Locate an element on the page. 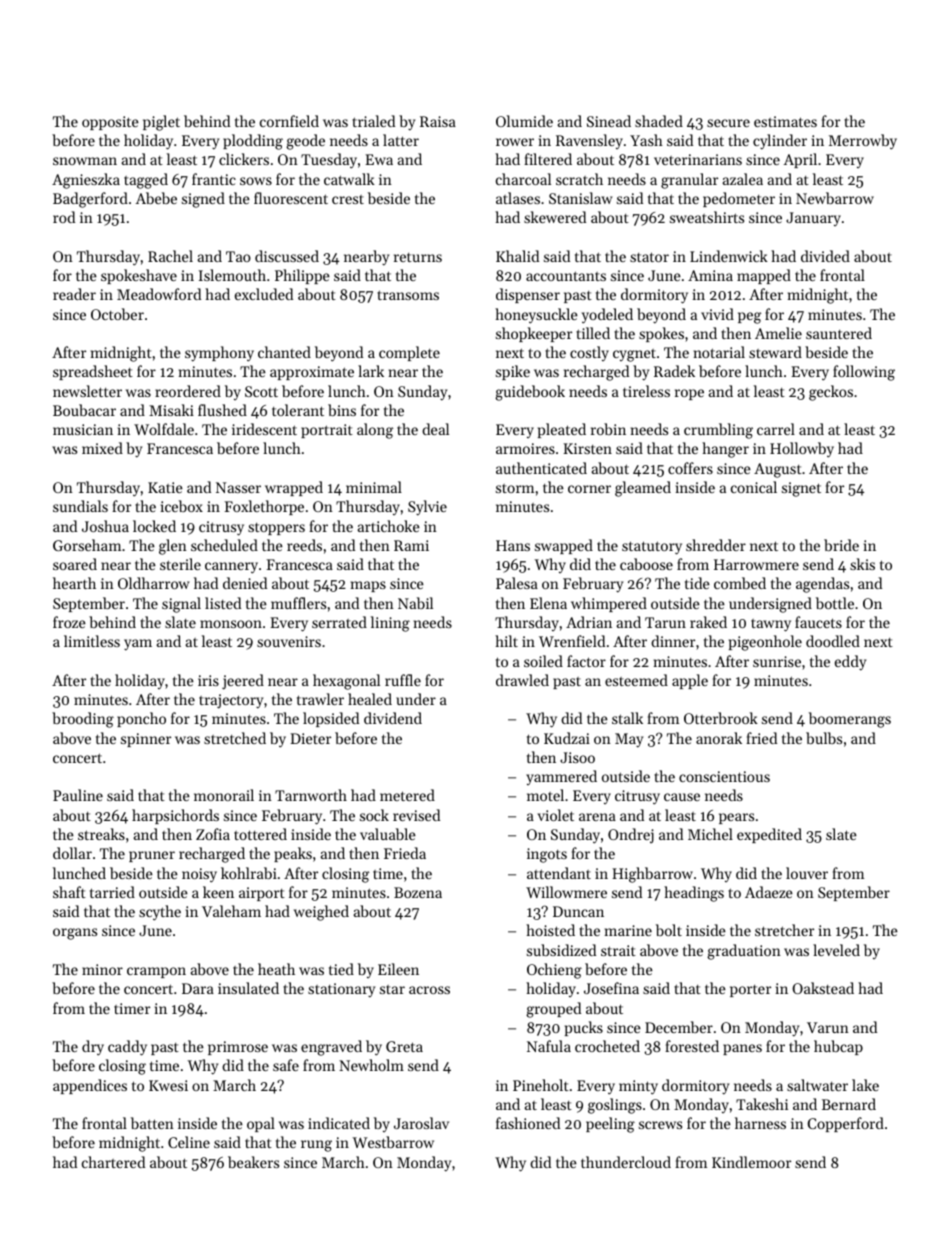 The width and height of the image is (952, 1233). dry is located at coordinates (93, 1048).
